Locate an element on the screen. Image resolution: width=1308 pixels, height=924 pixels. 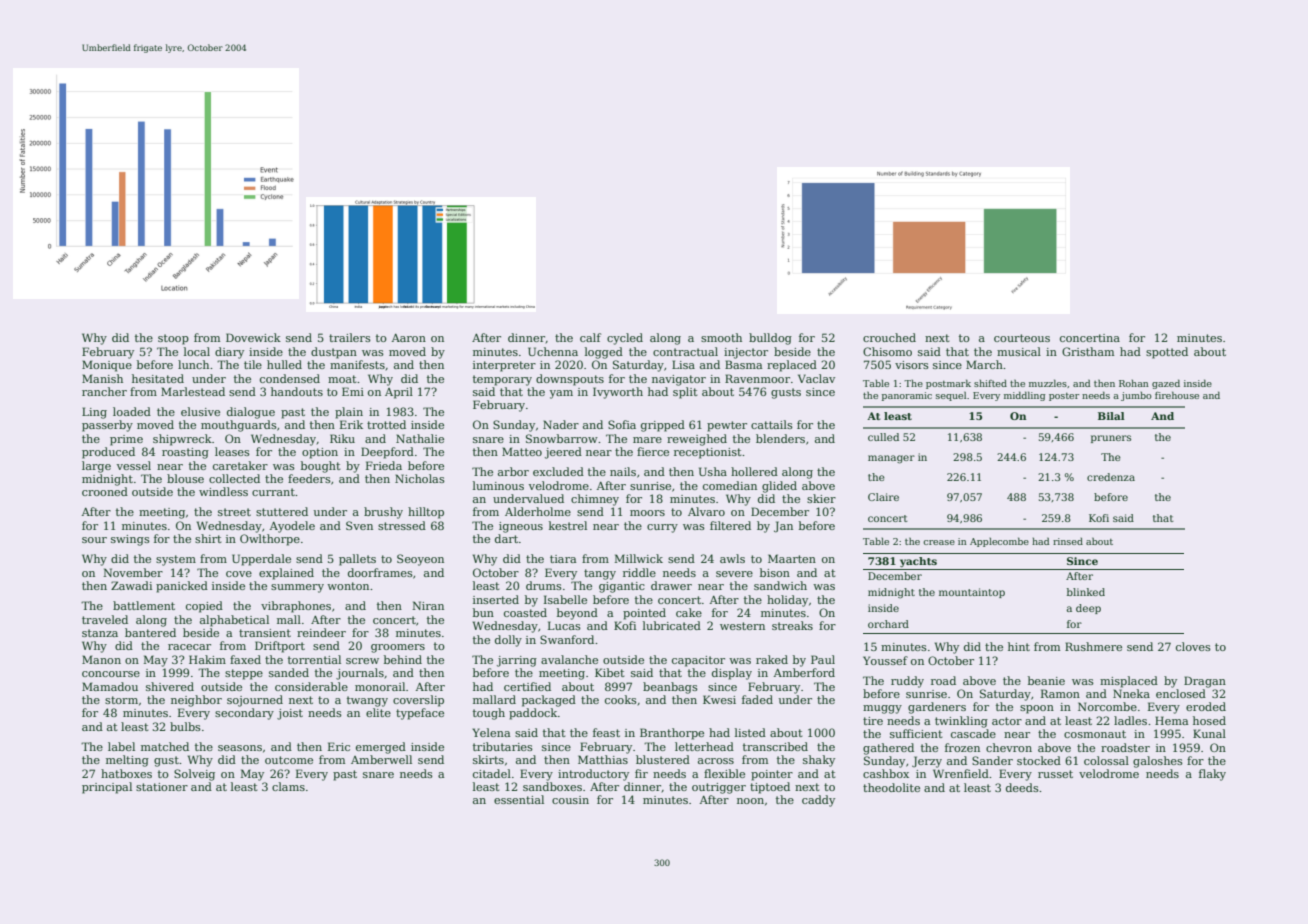
spotted is located at coordinates (1167, 353).
